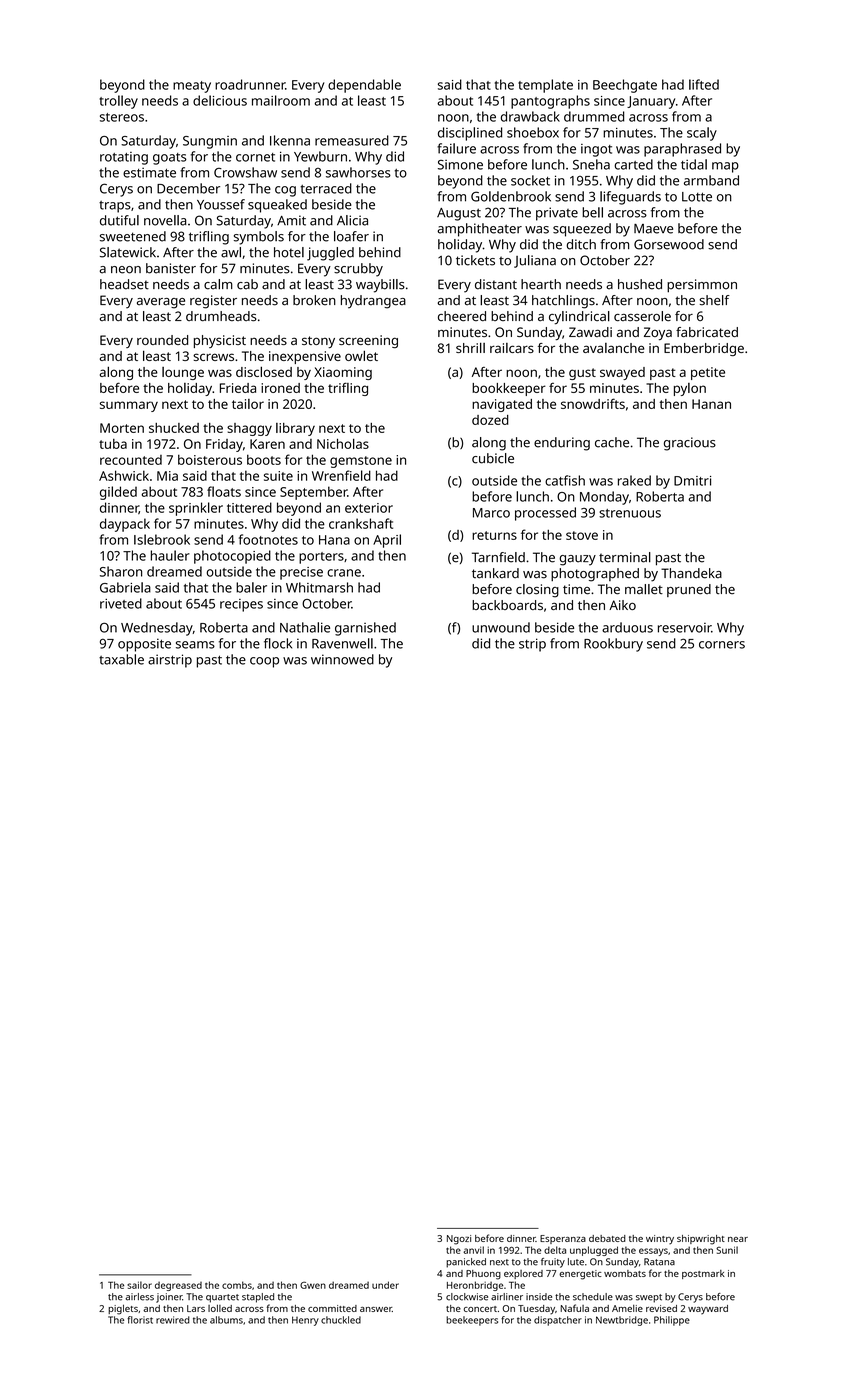  I want to click on opposite, so click(144, 645).
